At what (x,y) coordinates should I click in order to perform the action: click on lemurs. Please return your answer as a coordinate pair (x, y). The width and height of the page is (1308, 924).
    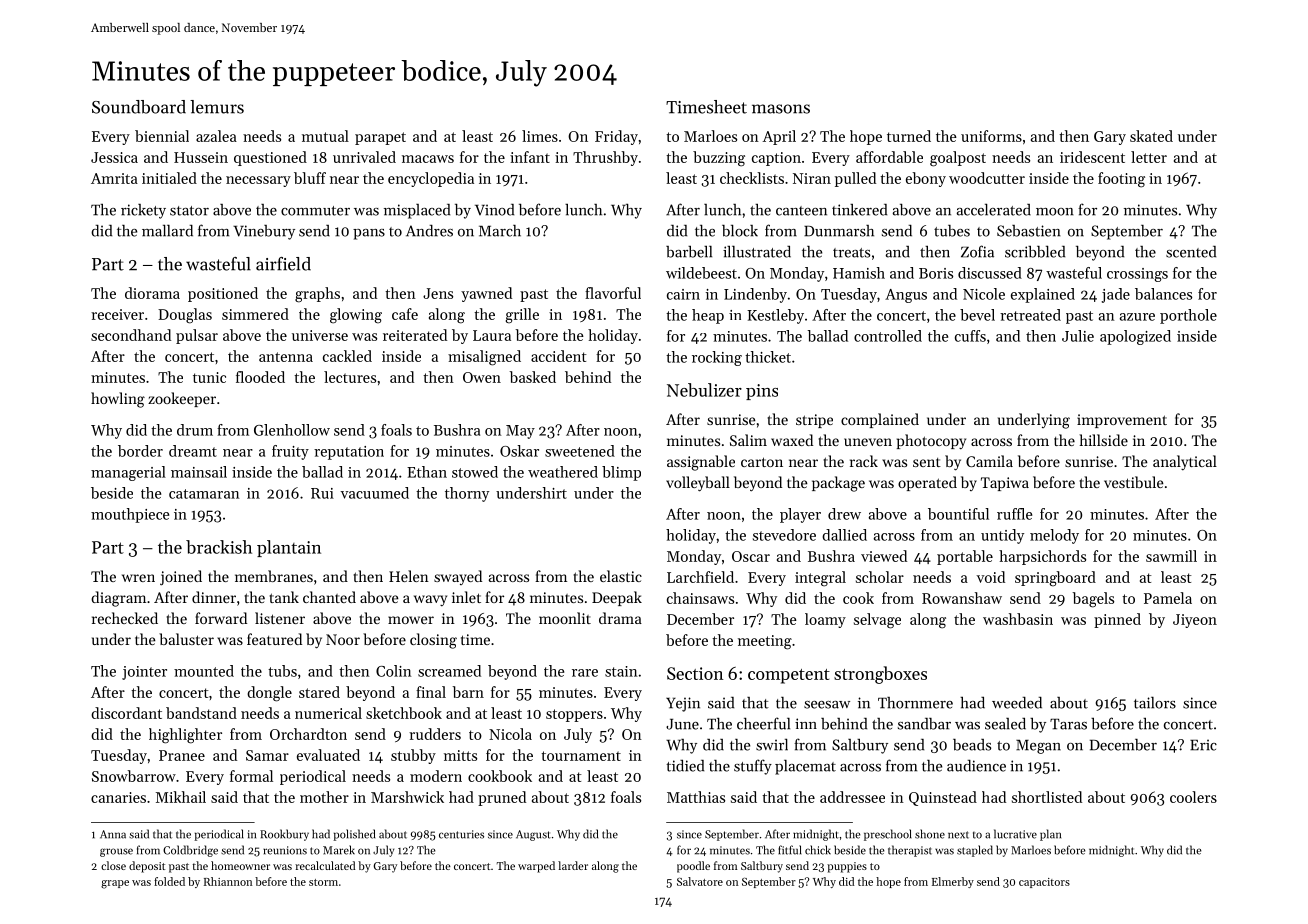
    Looking at the image, I should click on (217, 107).
